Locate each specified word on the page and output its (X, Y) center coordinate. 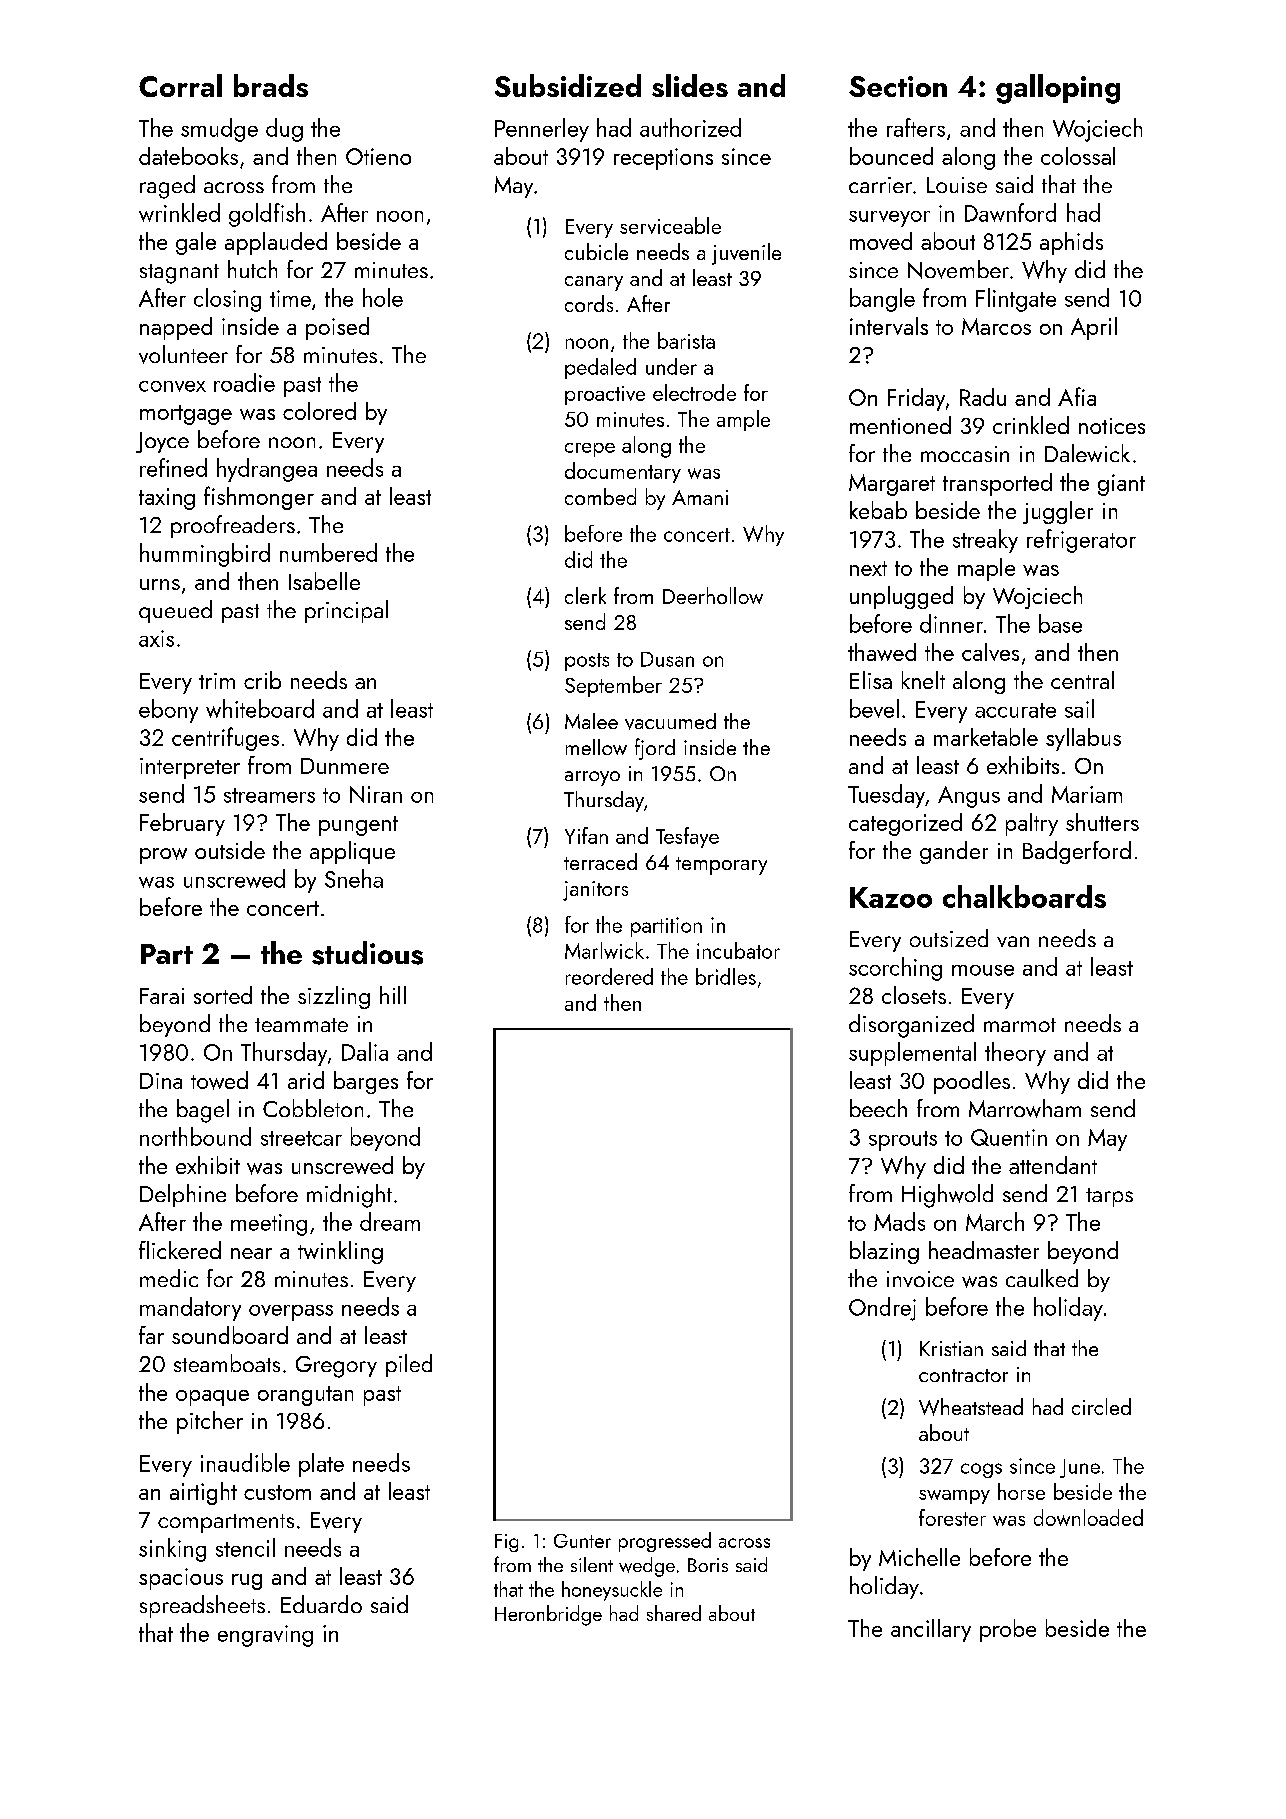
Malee (591, 721)
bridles (726, 976)
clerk (585, 595)
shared (674, 1613)
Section (898, 86)
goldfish (267, 215)
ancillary (931, 1630)
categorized (905, 824)
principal (346, 611)
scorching (895, 969)
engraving (265, 1636)
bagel (203, 1111)
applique (352, 852)
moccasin (965, 454)
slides (690, 85)
